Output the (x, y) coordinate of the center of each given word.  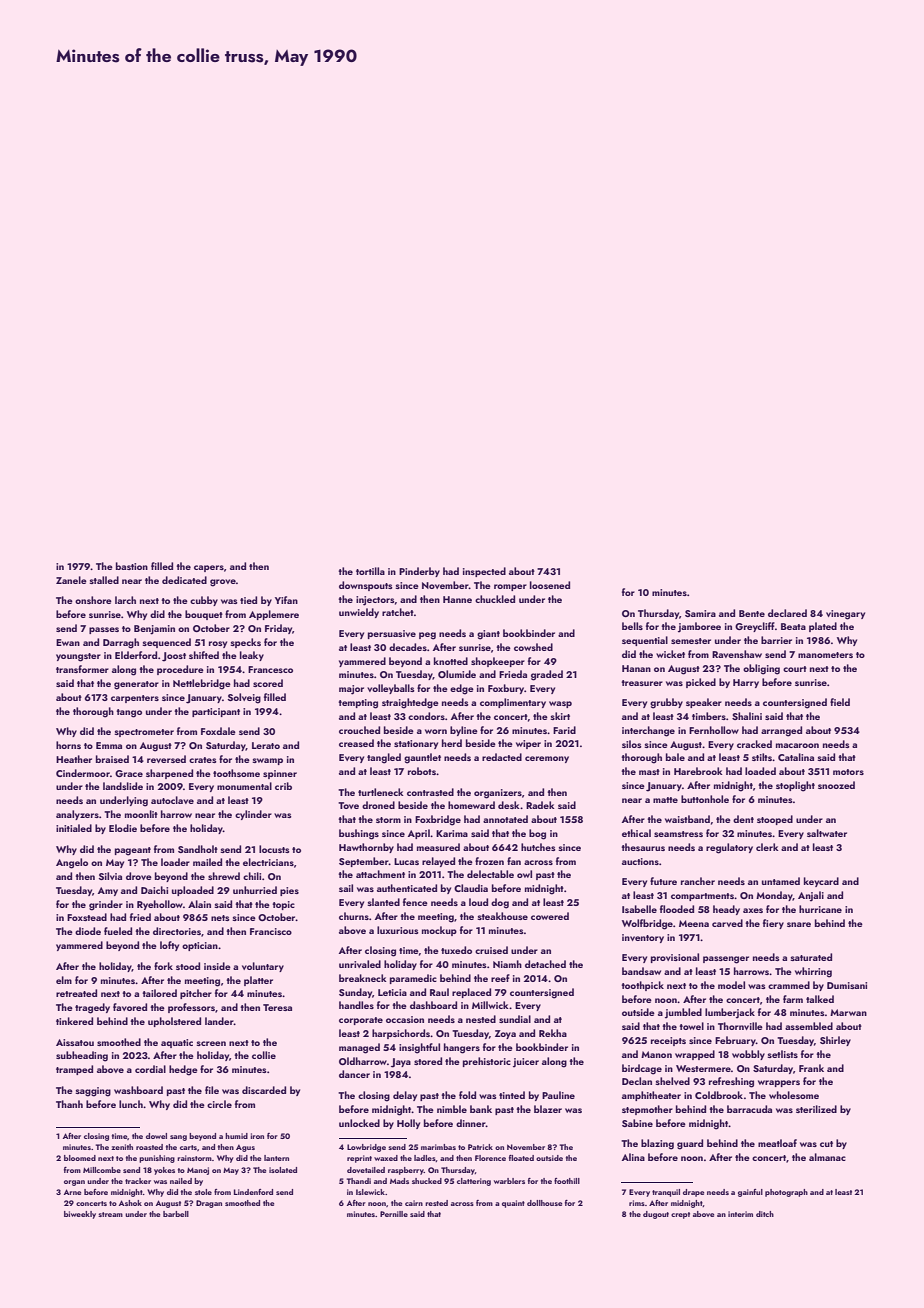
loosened (550, 585)
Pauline (558, 1095)
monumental (244, 786)
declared (787, 613)
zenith (122, 1147)
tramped (74, 1070)
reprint (359, 1159)
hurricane (820, 909)
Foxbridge (438, 820)
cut (826, 1144)
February (735, 1041)
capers (209, 568)
